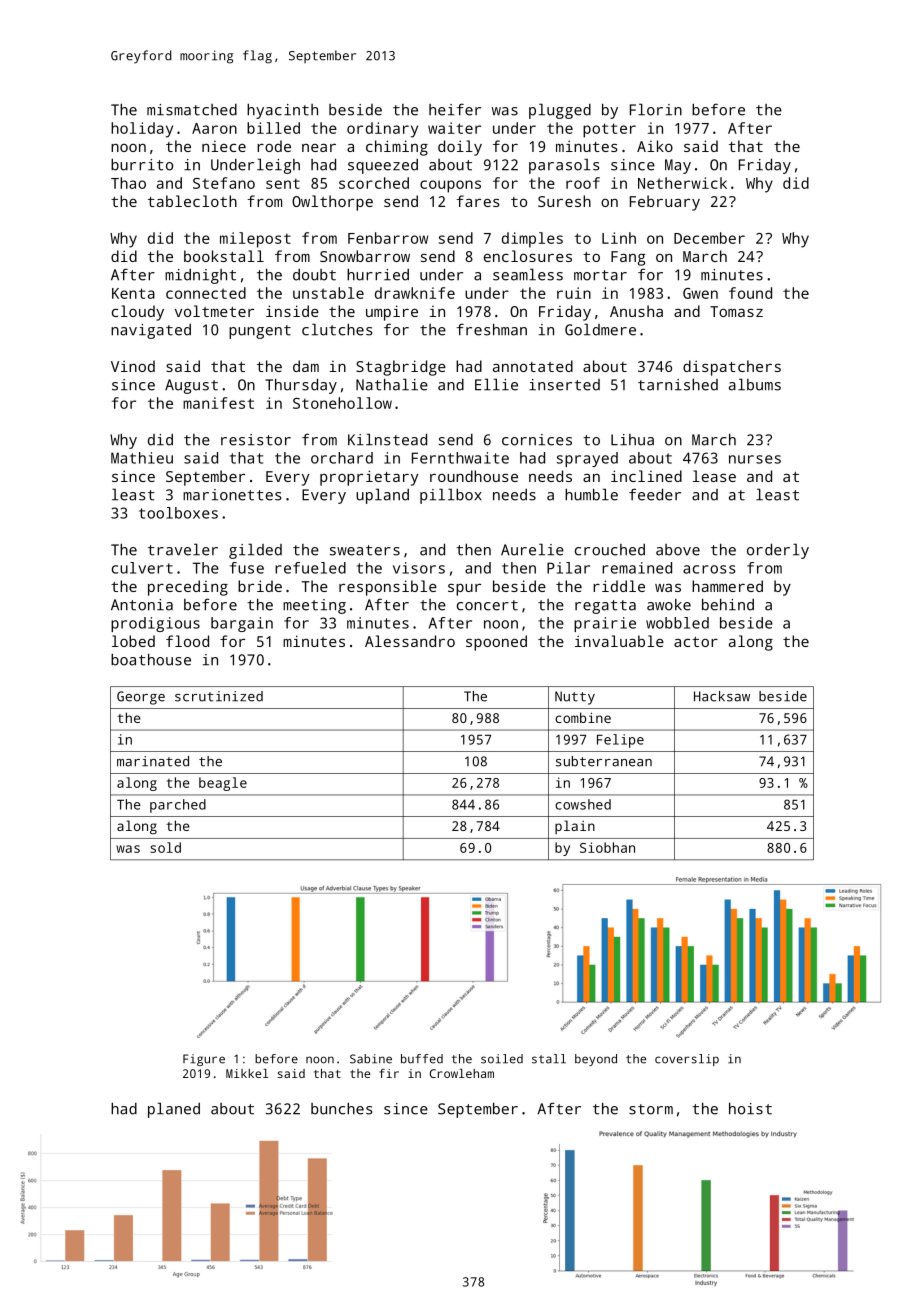  Describe the element at coordinates (223, 784) in the screenshot. I see `beagle` at that location.
